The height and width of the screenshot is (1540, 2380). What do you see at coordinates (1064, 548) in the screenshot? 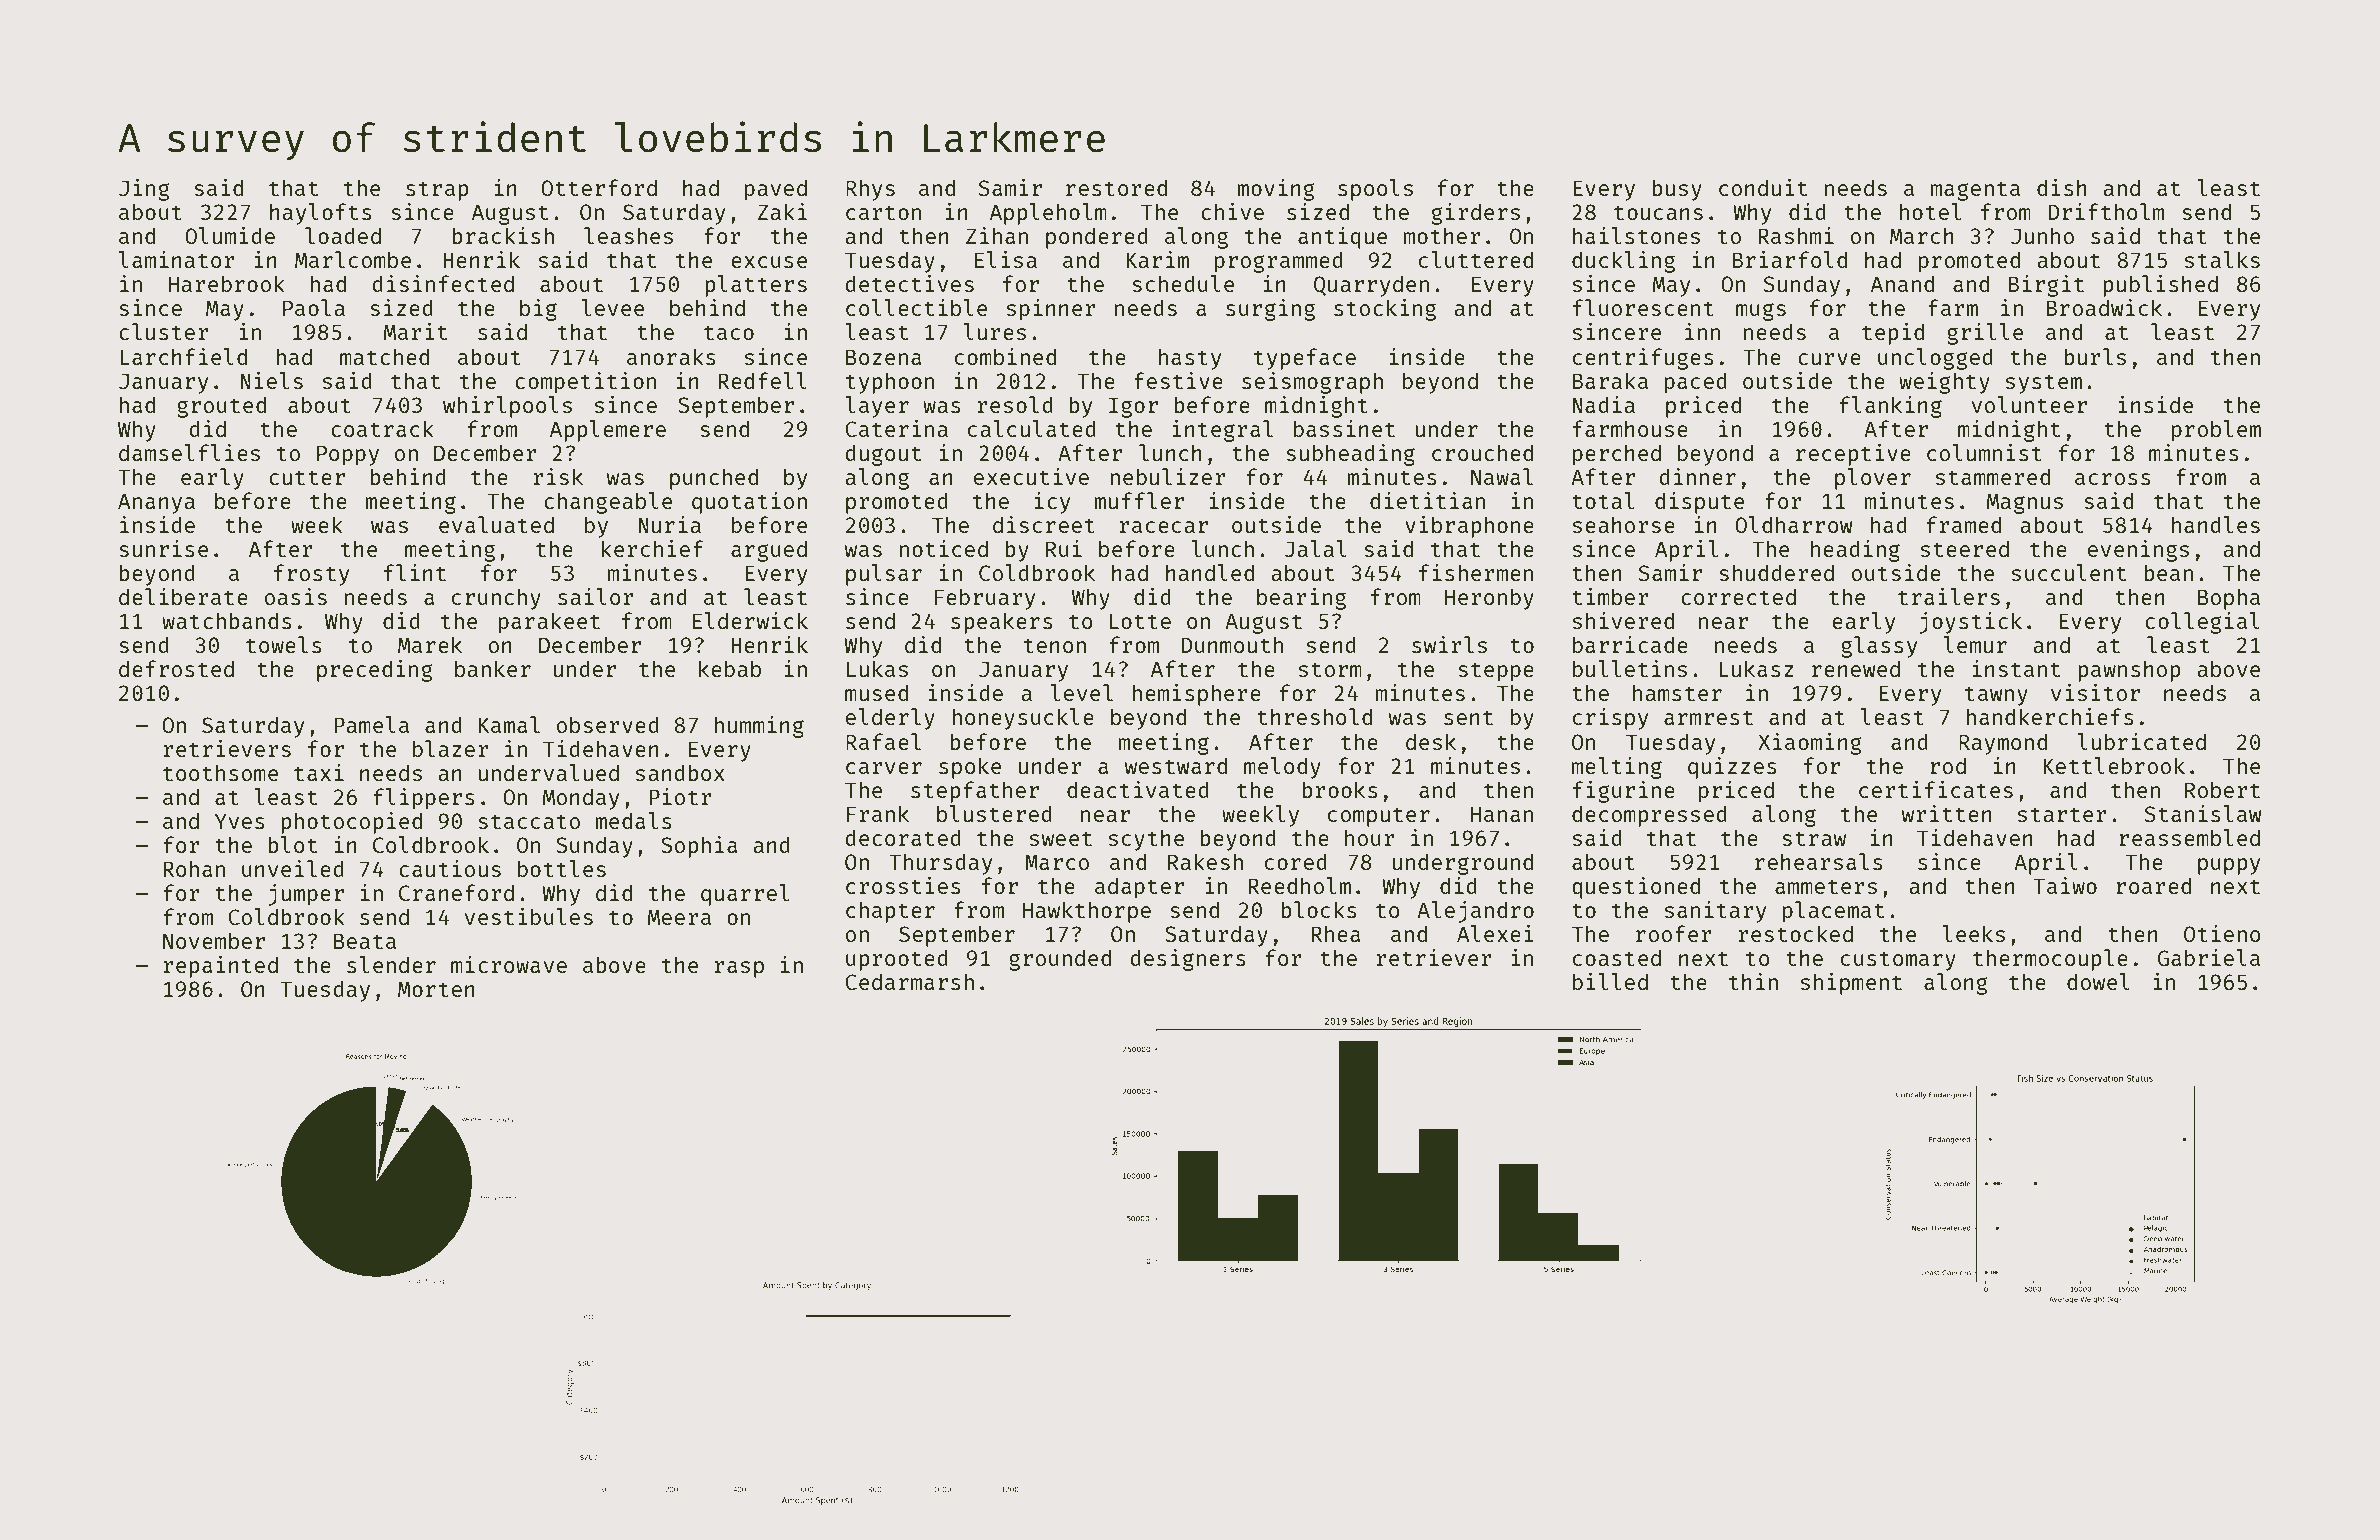
I see `Rui` at bounding box center [1064, 548].
